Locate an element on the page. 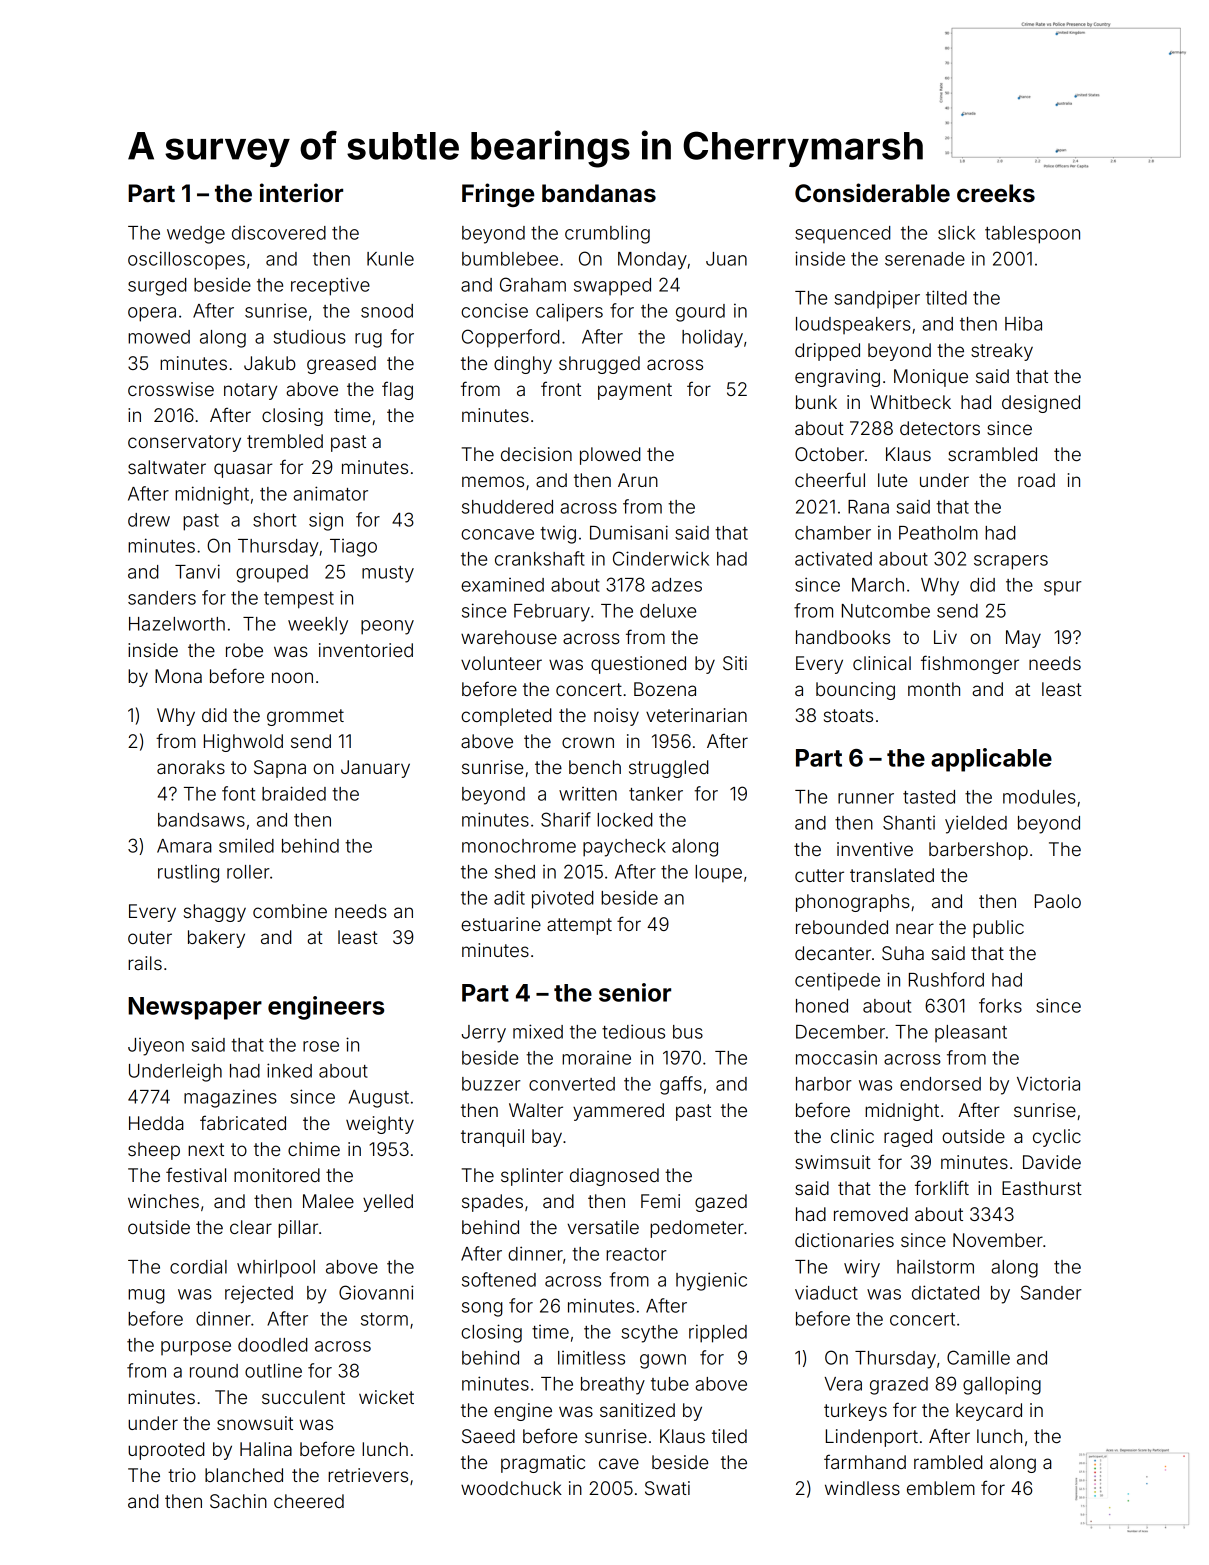 The image size is (1209, 1565). forklift is located at coordinates (942, 1187).
